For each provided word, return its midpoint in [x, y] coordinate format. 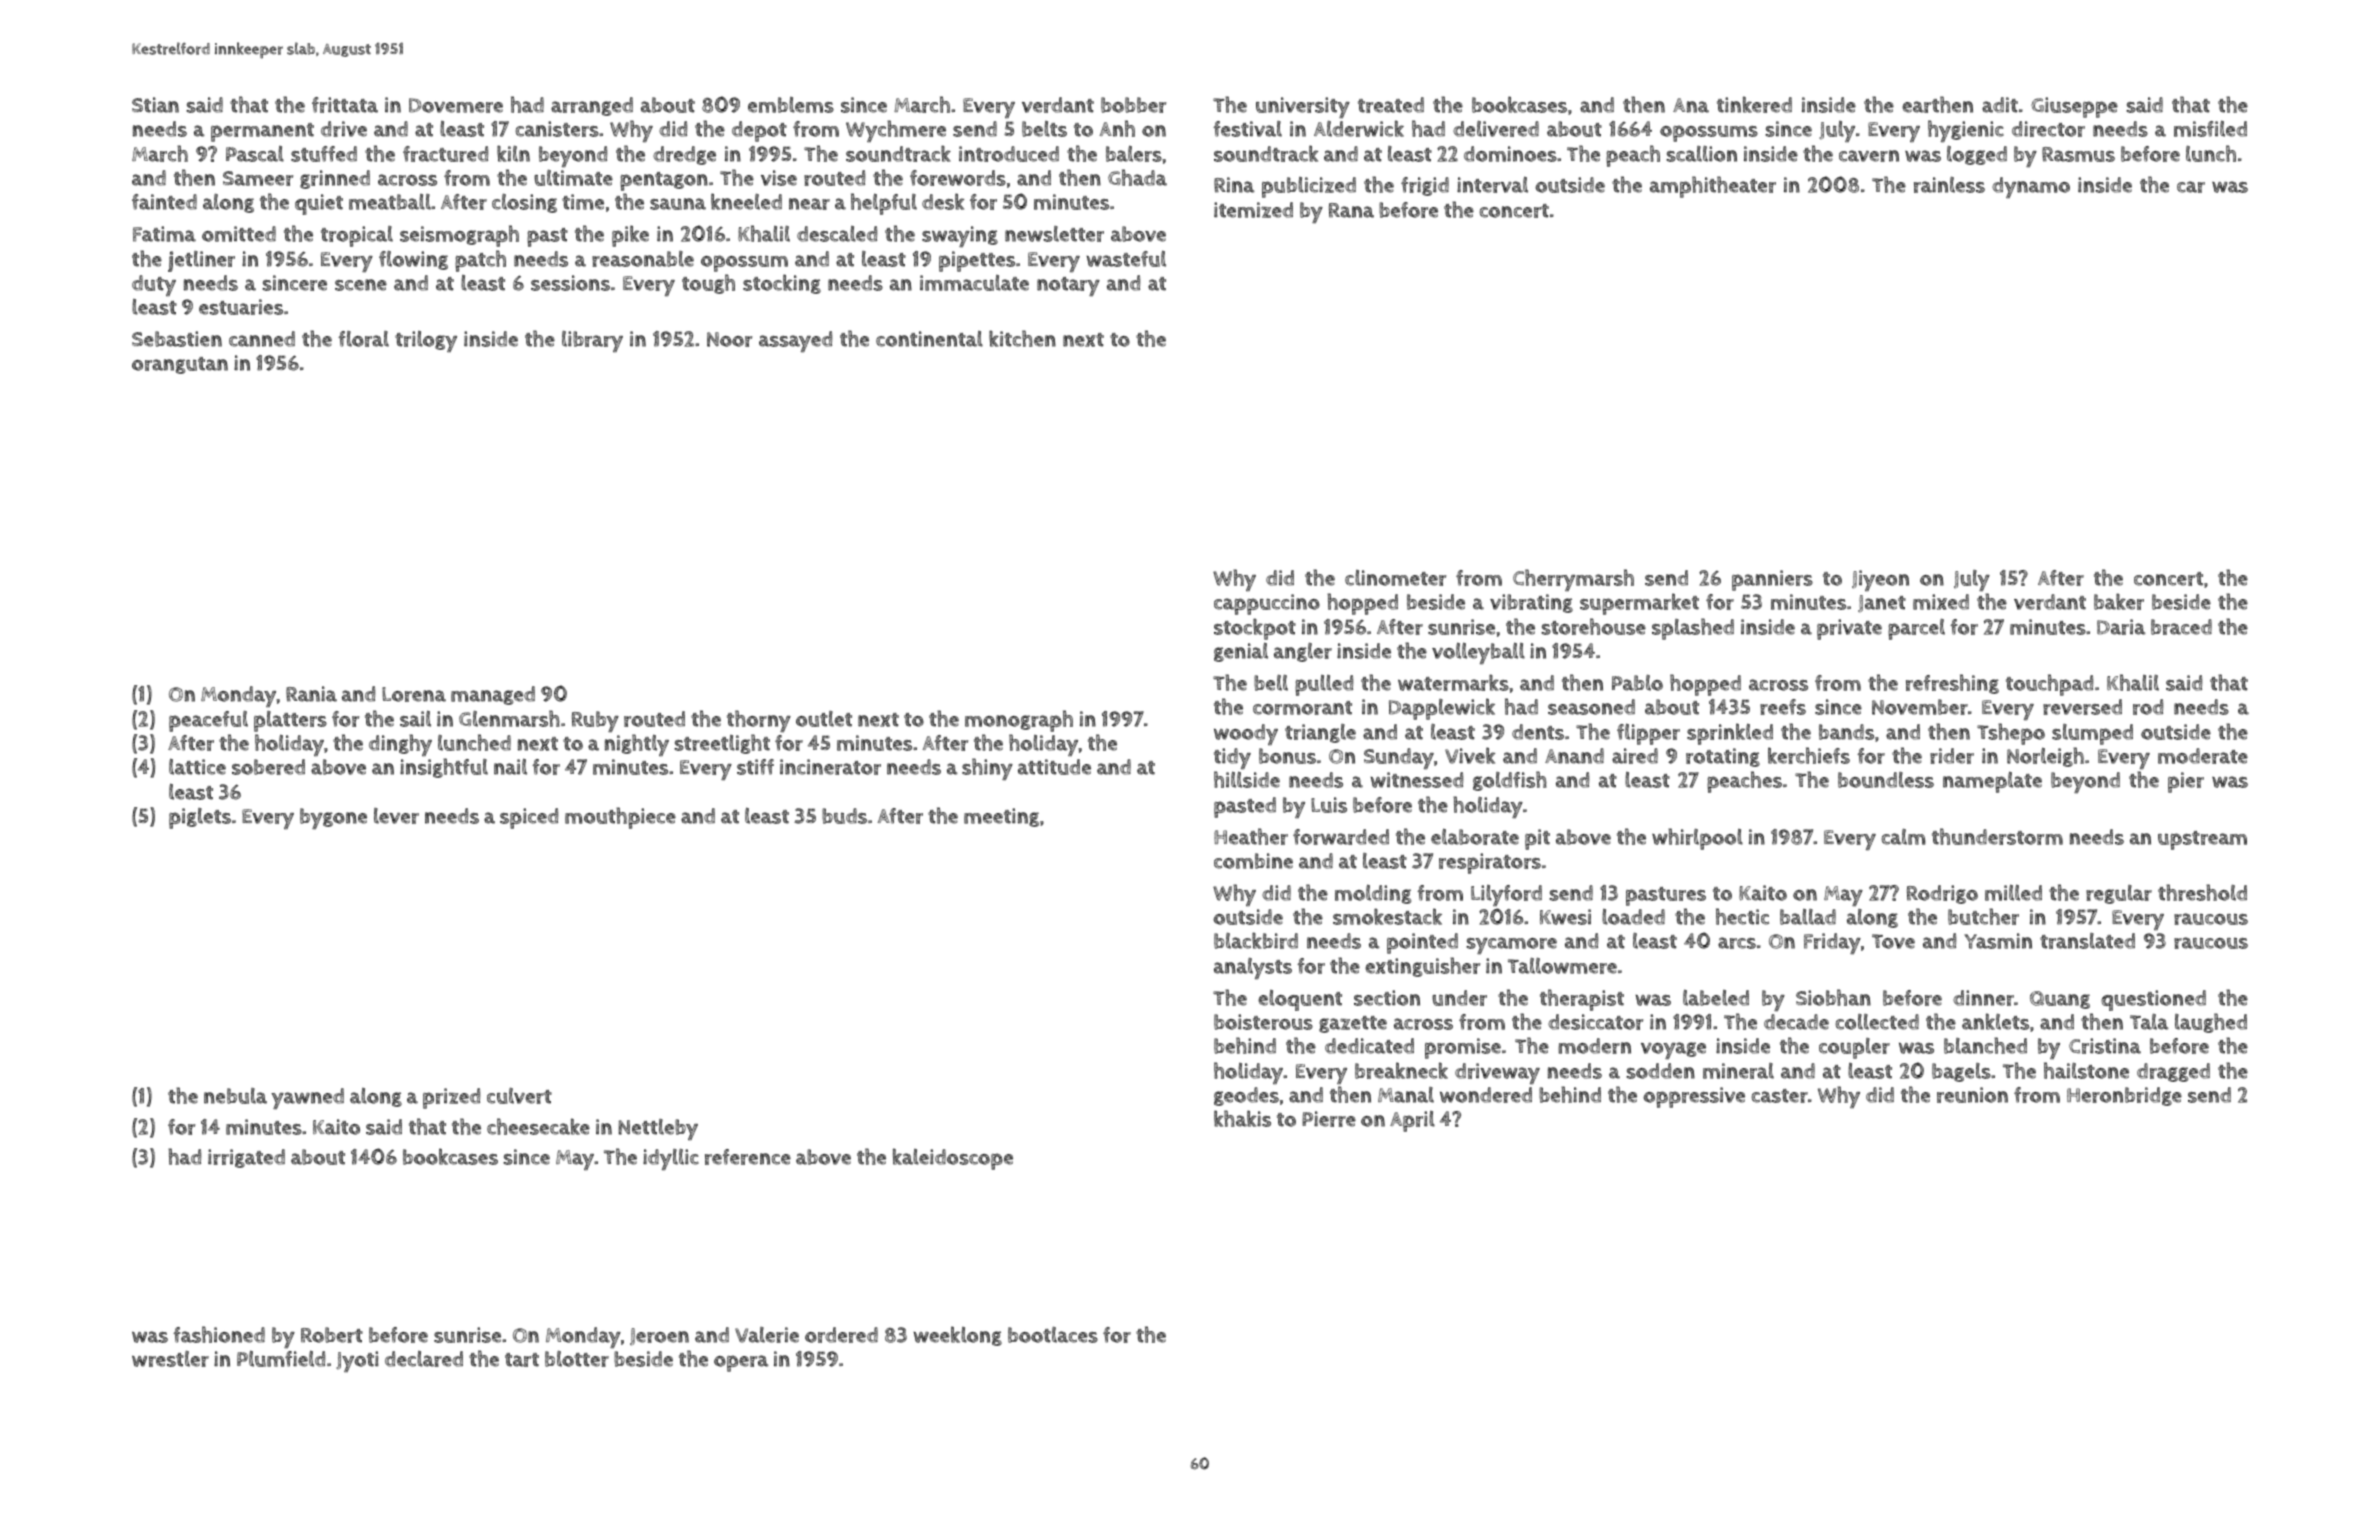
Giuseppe [2074, 107]
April [1412, 1121]
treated [1391, 105]
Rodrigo [1942, 894]
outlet [824, 719]
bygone [333, 819]
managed [493, 695]
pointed [1422, 943]
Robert [332, 1335]
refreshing [1952, 684]
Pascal [255, 154]
